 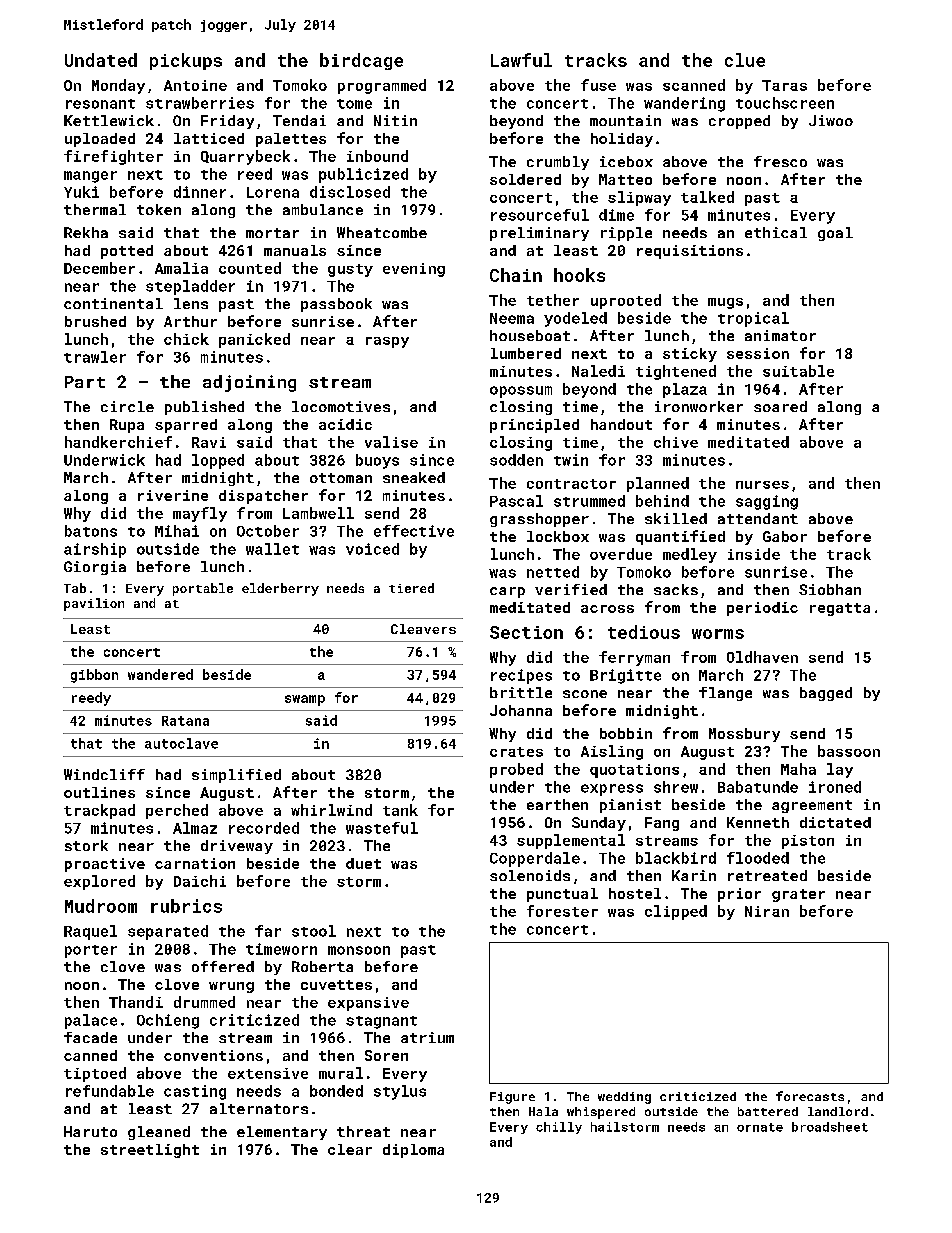 What do you see at coordinates (95, 357) in the screenshot?
I see `trawler` at bounding box center [95, 357].
